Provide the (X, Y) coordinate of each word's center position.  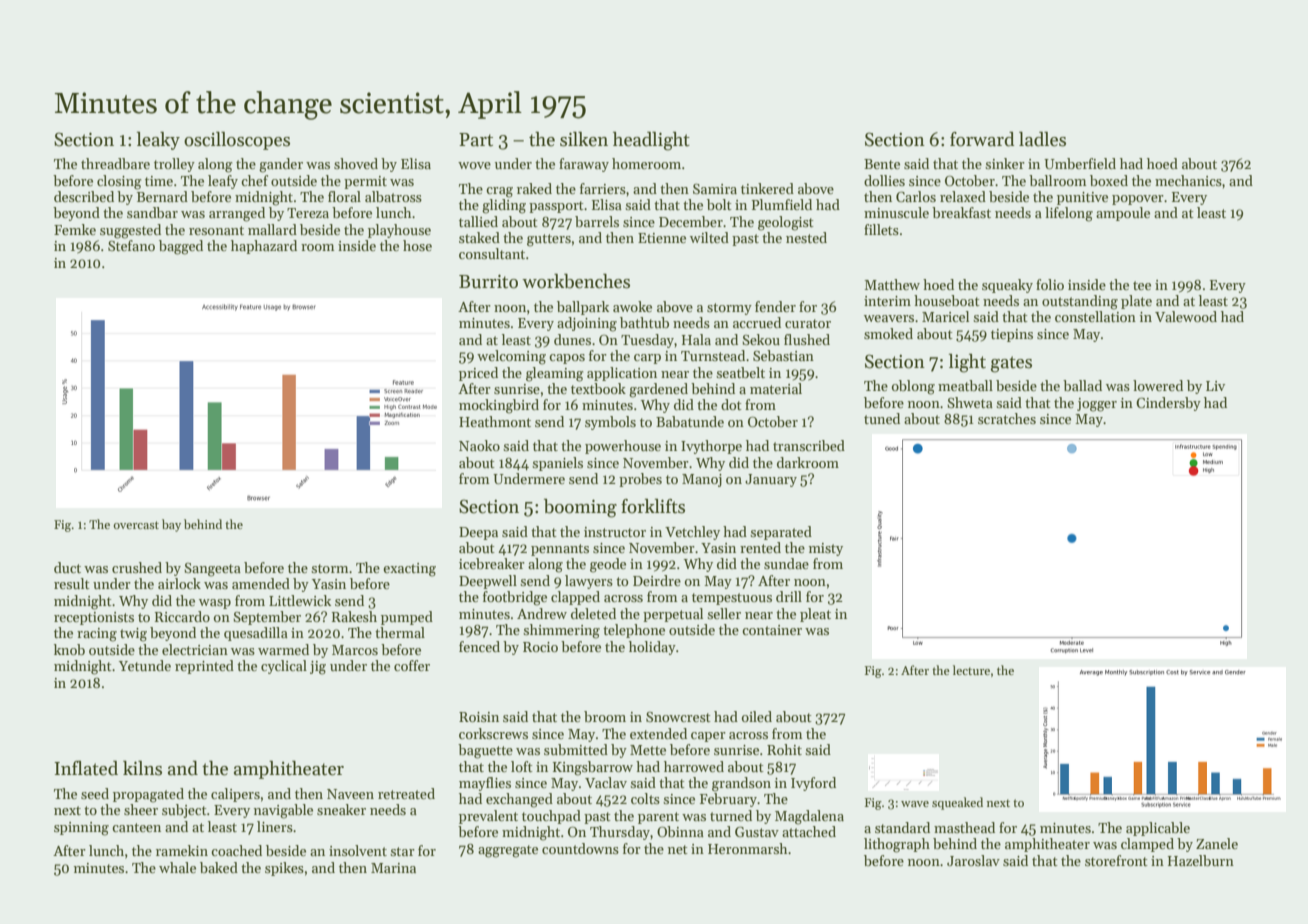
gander (281, 165)
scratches (1007, 418)
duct (67, 567)
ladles (1042, 139)
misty (826, 549)
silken (584, 139)
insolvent (358, 850)
